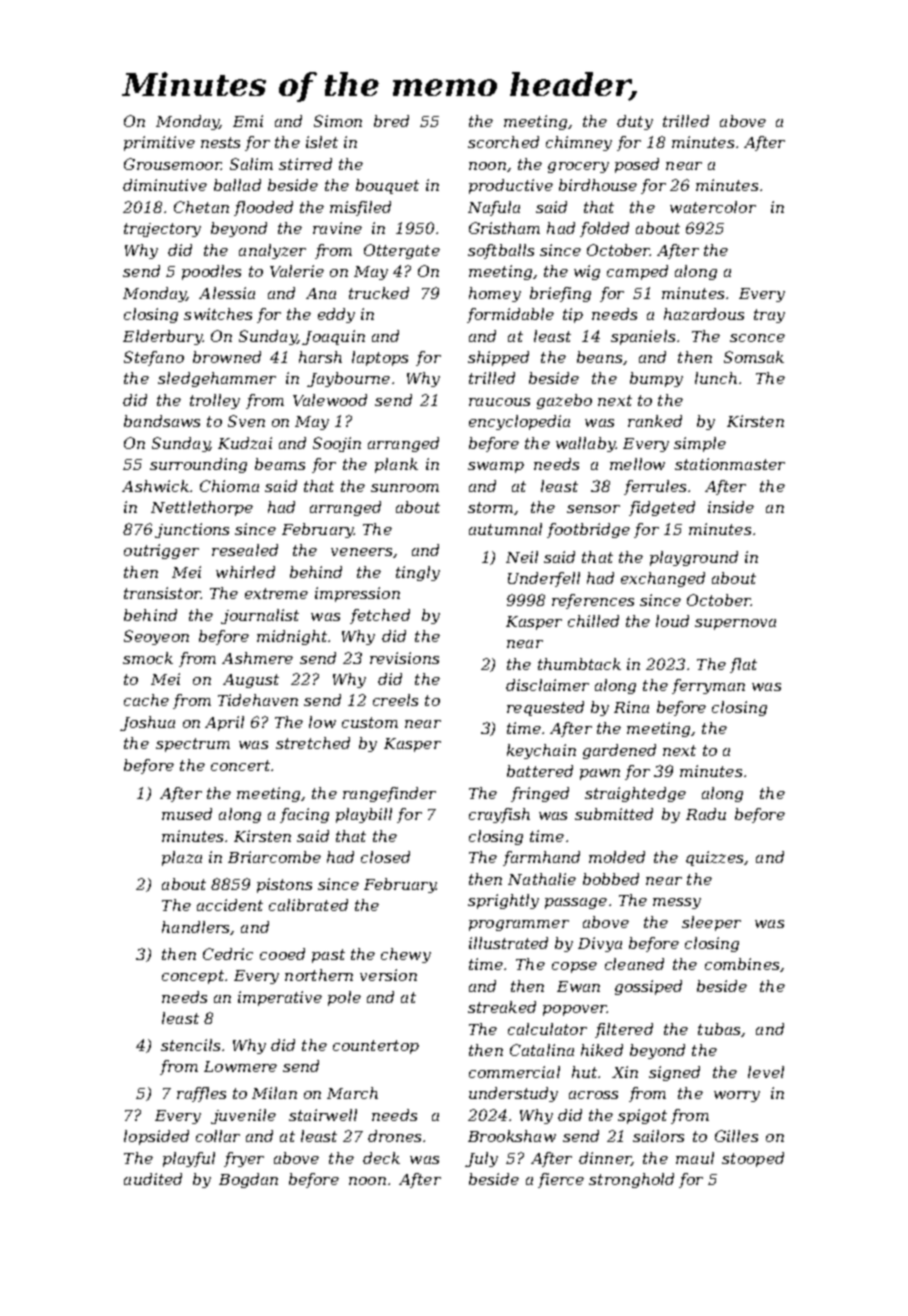 This page has height=1316, width=908. Describe the element at coordinates (742, 964) in the page. I see `combines` at that location.
